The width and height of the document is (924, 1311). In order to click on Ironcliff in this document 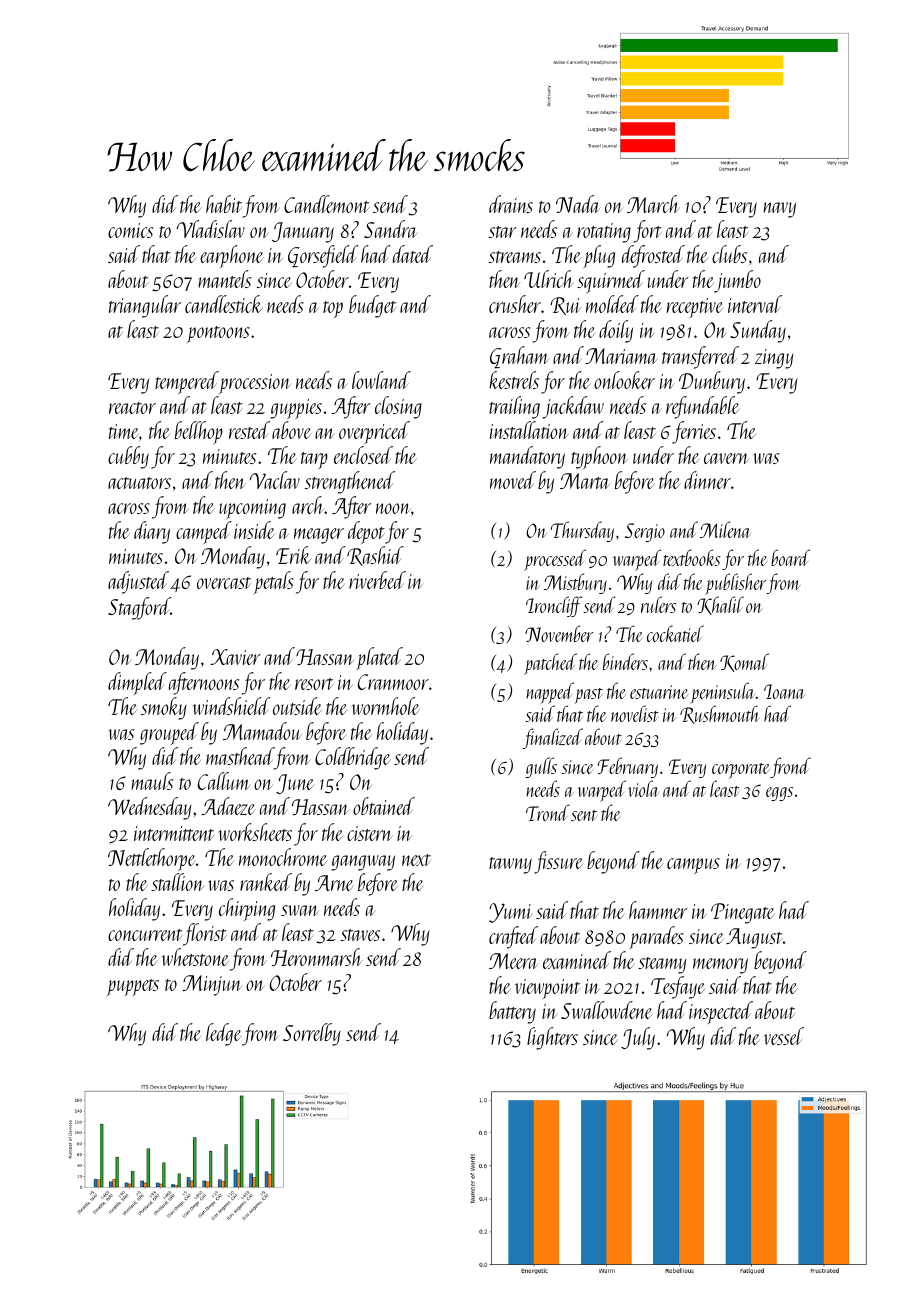, I will do `click(554, 606)`.
